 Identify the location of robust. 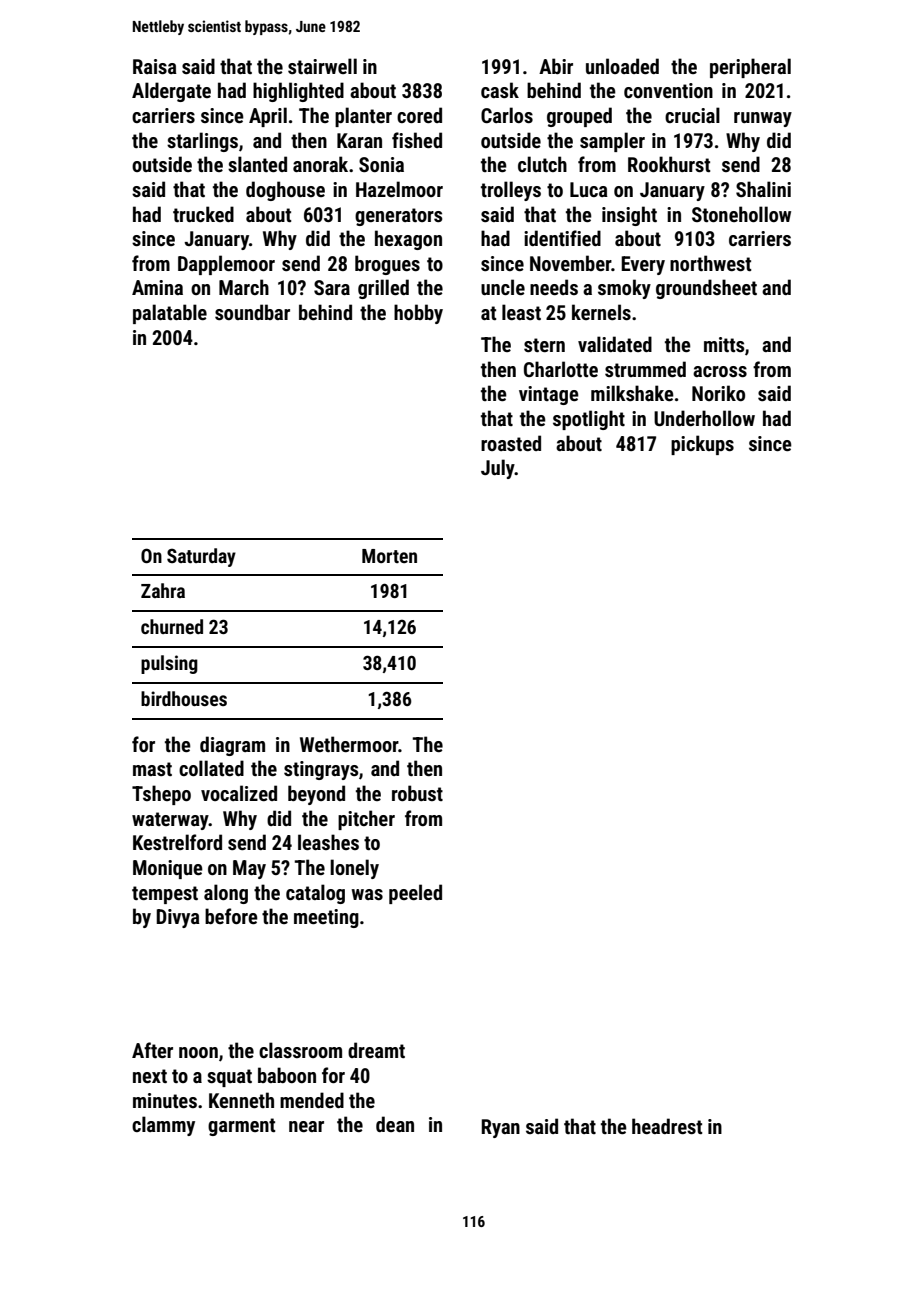
(417, 793).
